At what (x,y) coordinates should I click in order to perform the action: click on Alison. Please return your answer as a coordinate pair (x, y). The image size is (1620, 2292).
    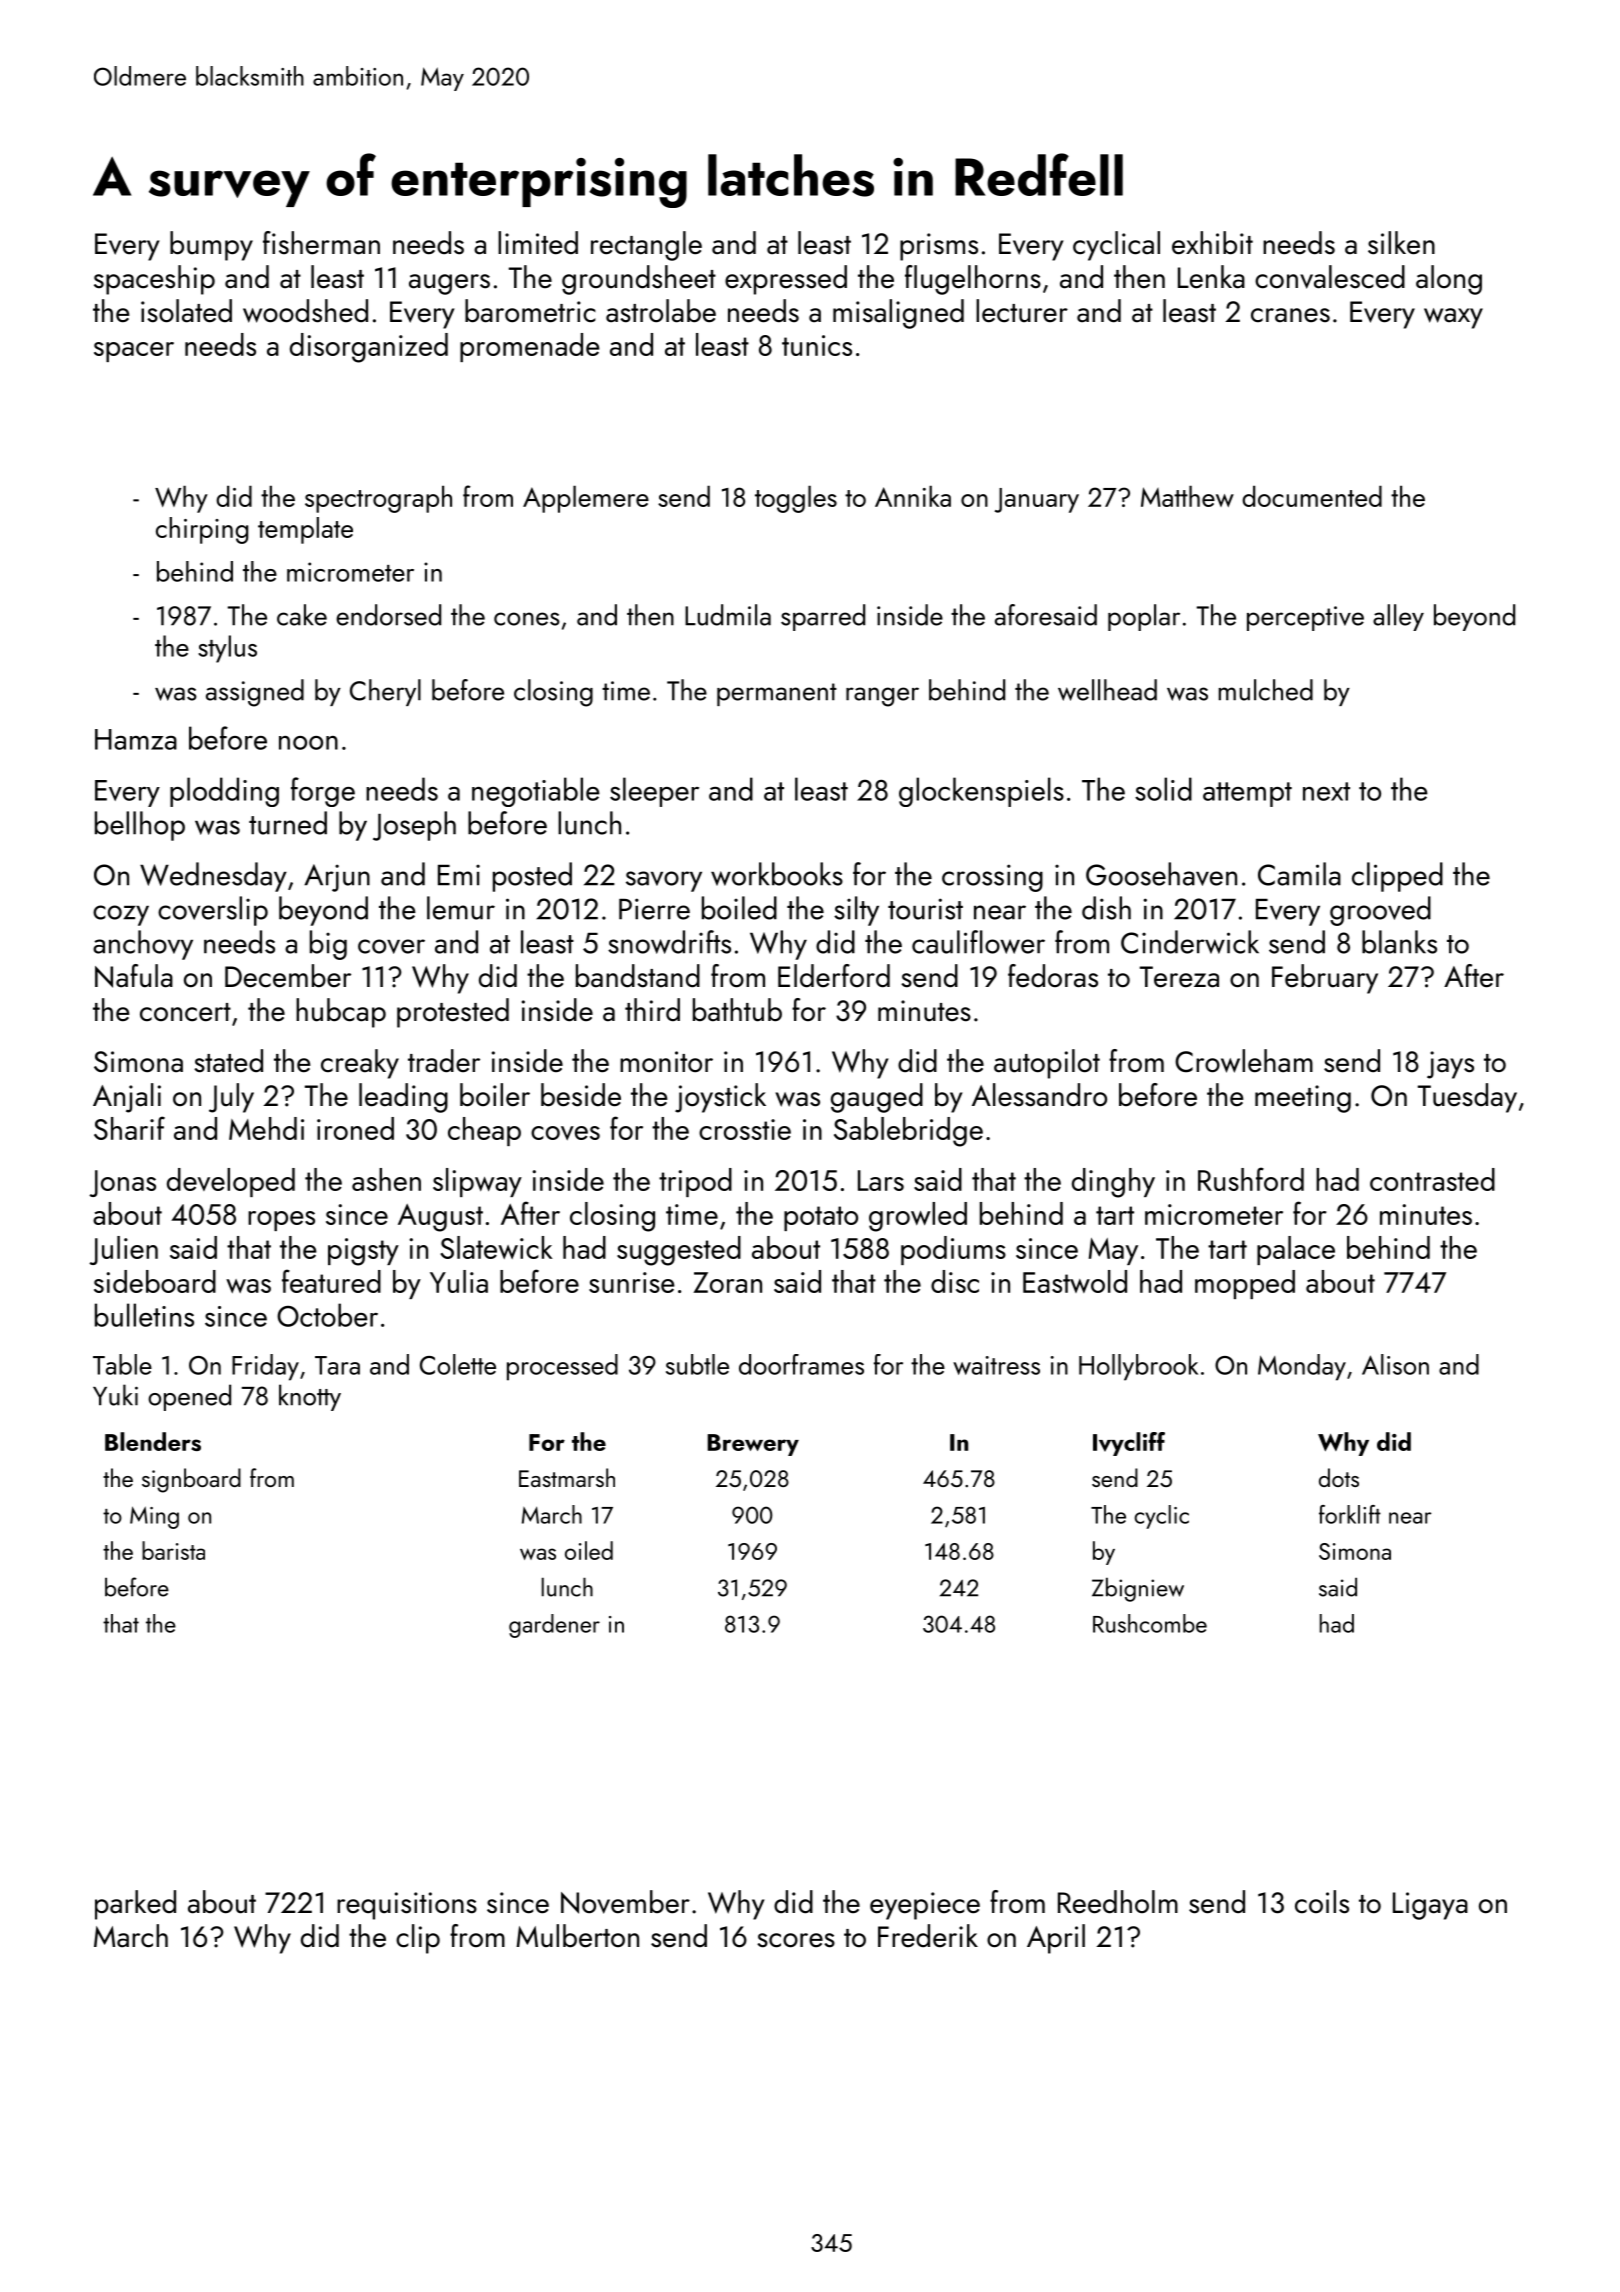
    Looking at the image, I should click on (1395, 1364).
